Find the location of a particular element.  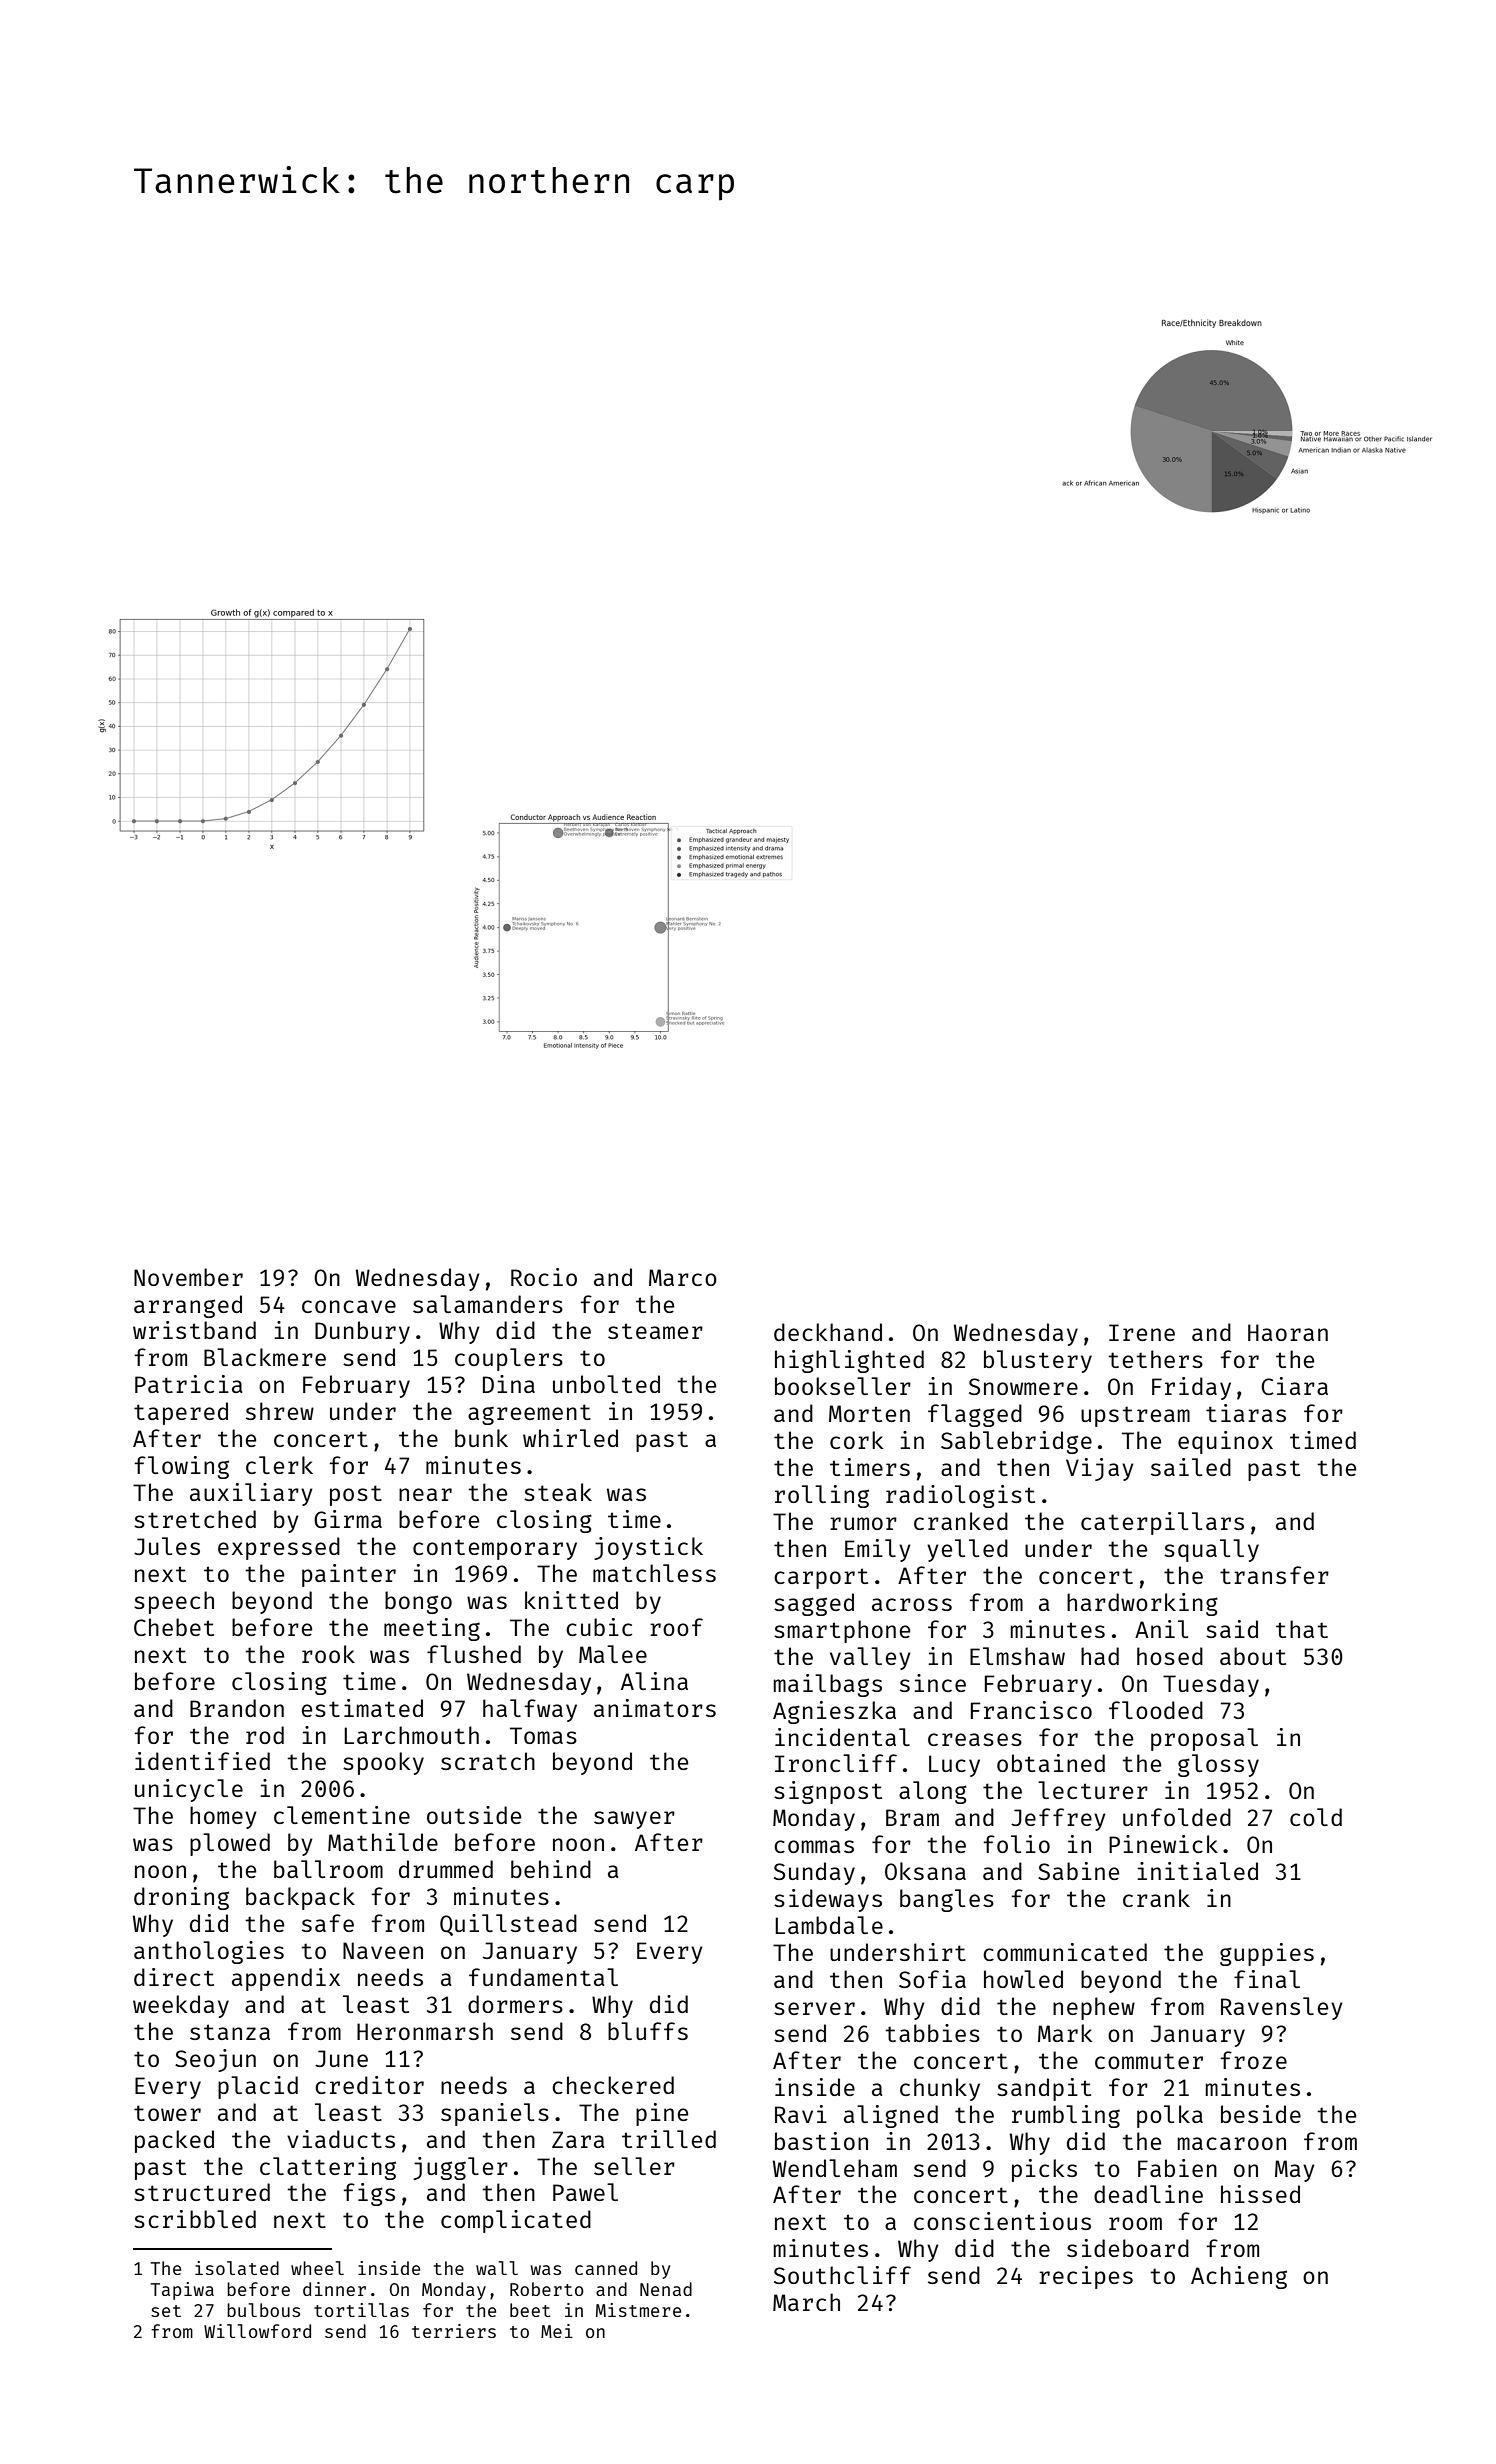

initialed is located at coordinates (1197, 1871).
